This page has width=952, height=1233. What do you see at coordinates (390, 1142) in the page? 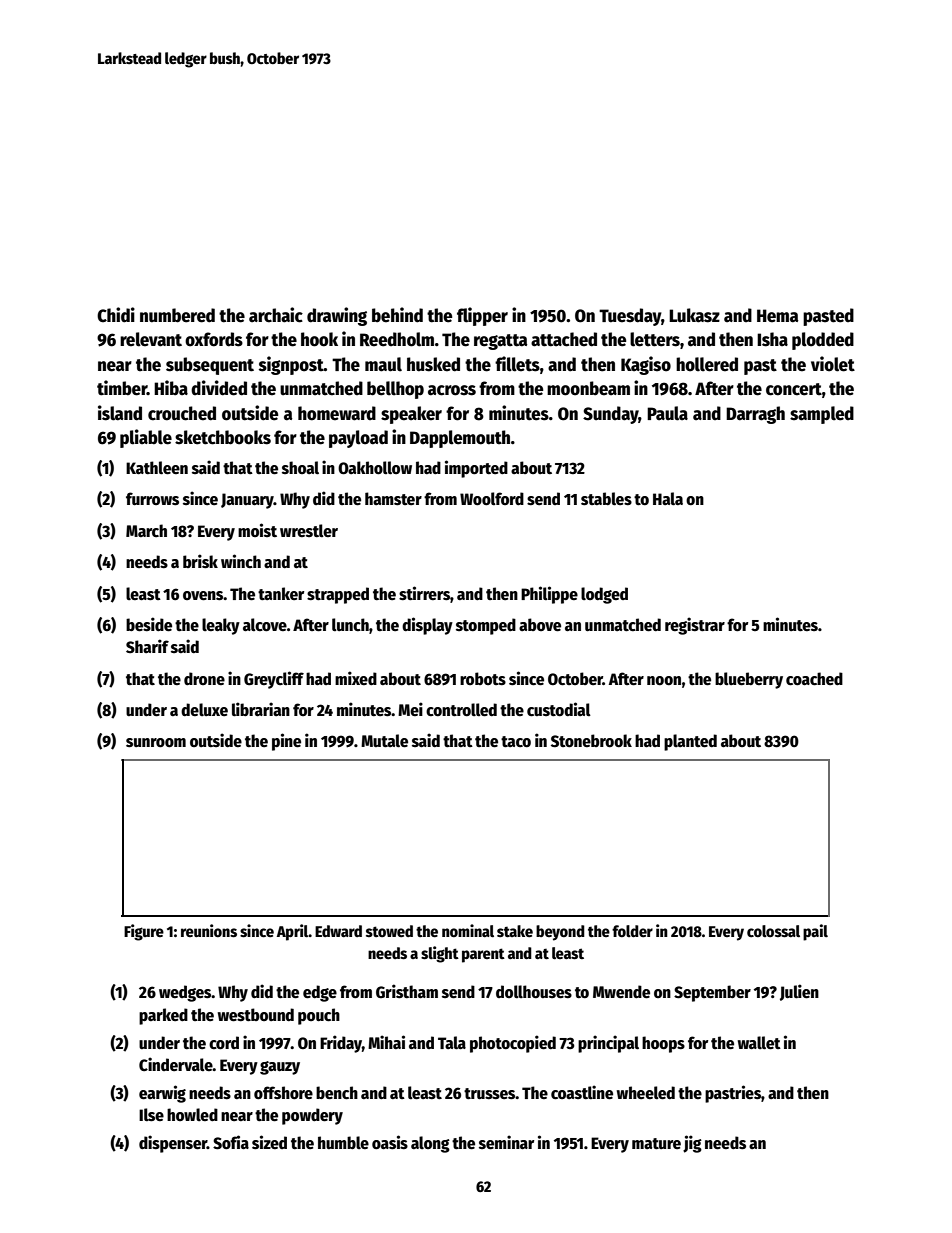
I see `oasis` at bounding box center [390, 1142].
